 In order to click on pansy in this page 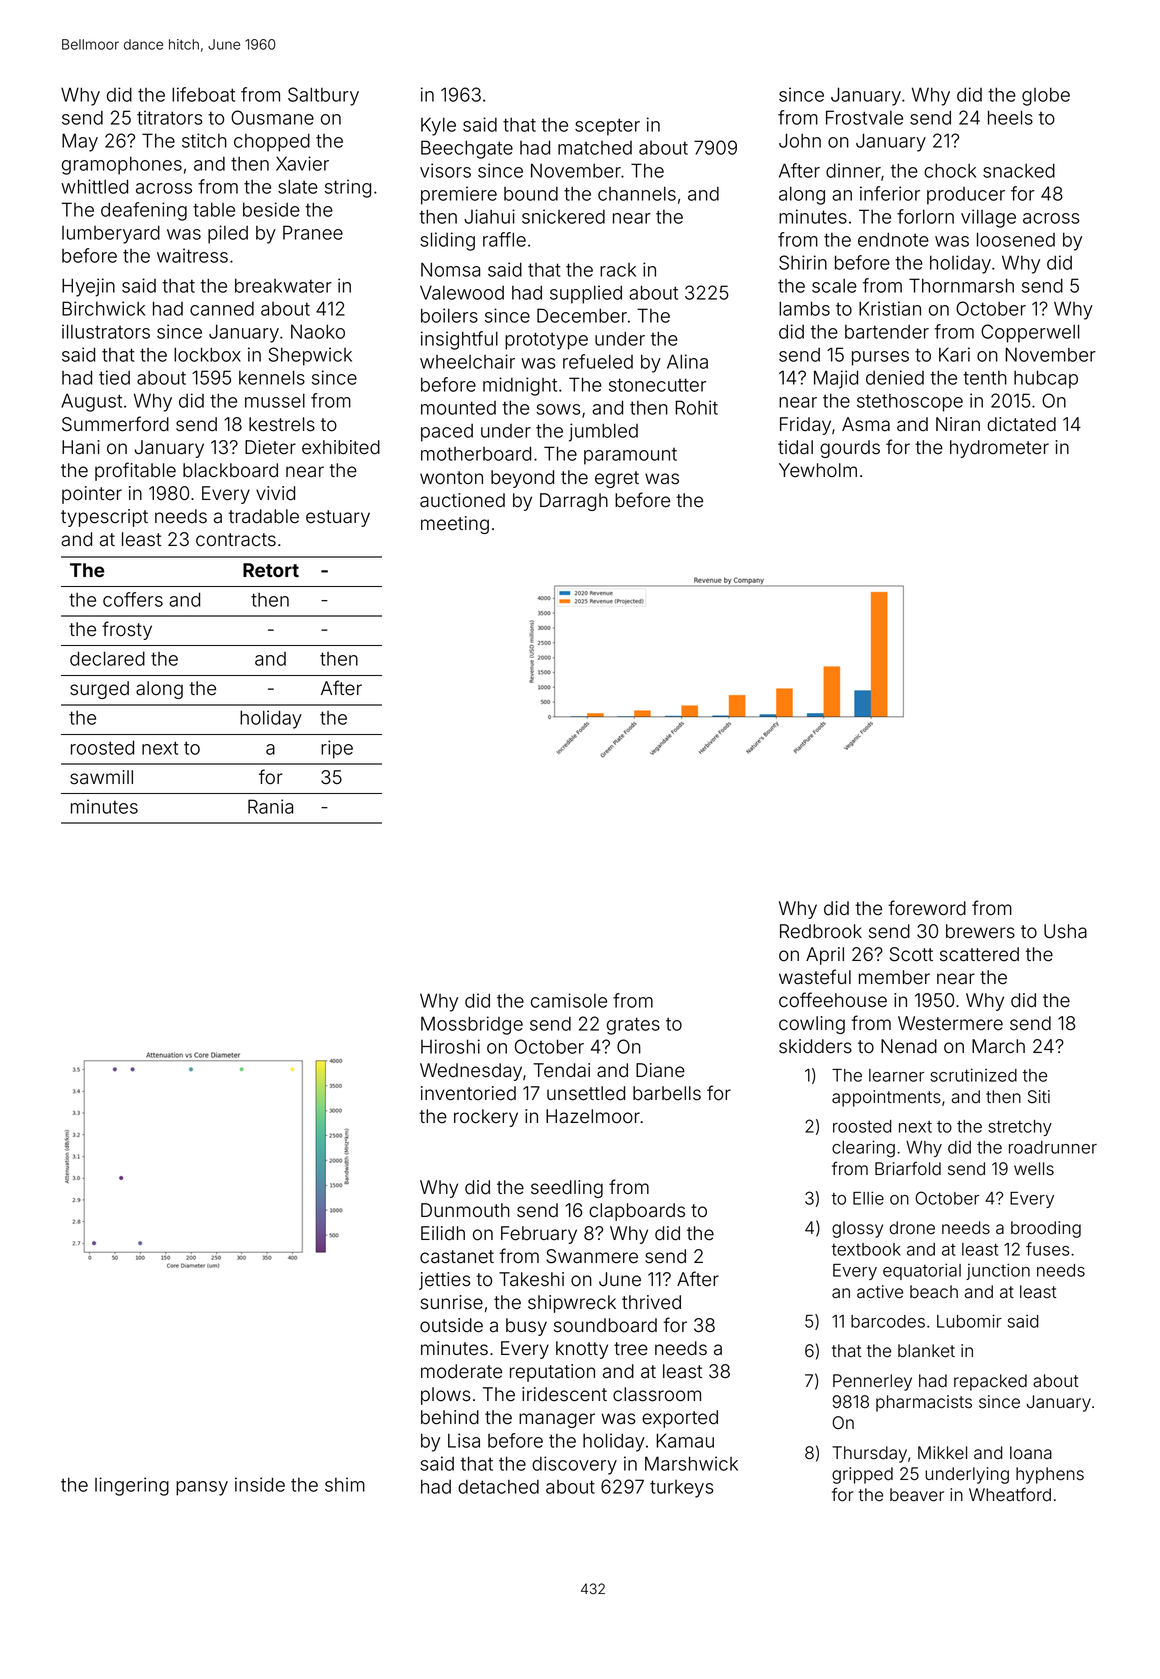, I will do `click(202, 1488)`.
